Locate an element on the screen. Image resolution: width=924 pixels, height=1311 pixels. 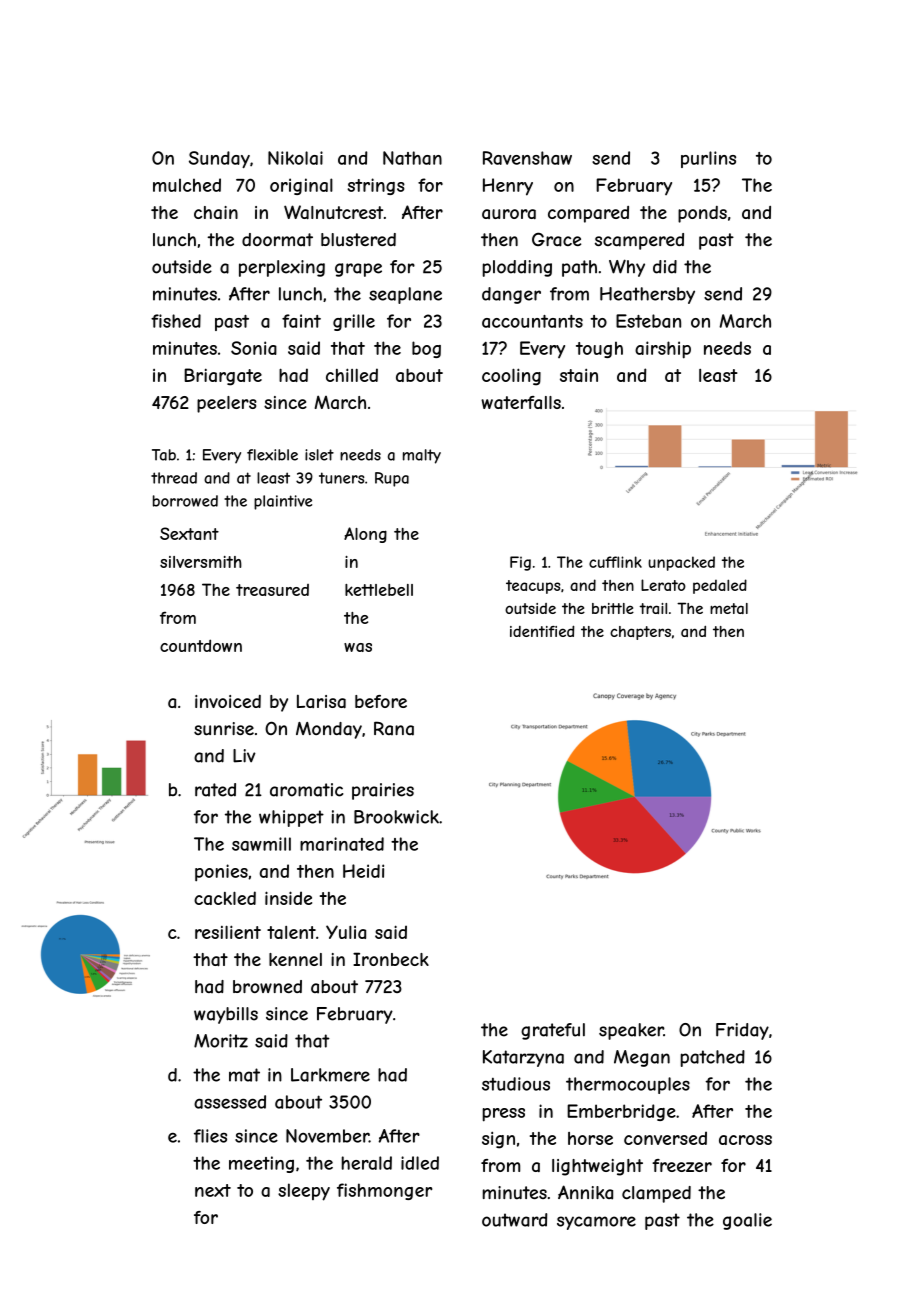
metal is located at coordinates (729, 608).
